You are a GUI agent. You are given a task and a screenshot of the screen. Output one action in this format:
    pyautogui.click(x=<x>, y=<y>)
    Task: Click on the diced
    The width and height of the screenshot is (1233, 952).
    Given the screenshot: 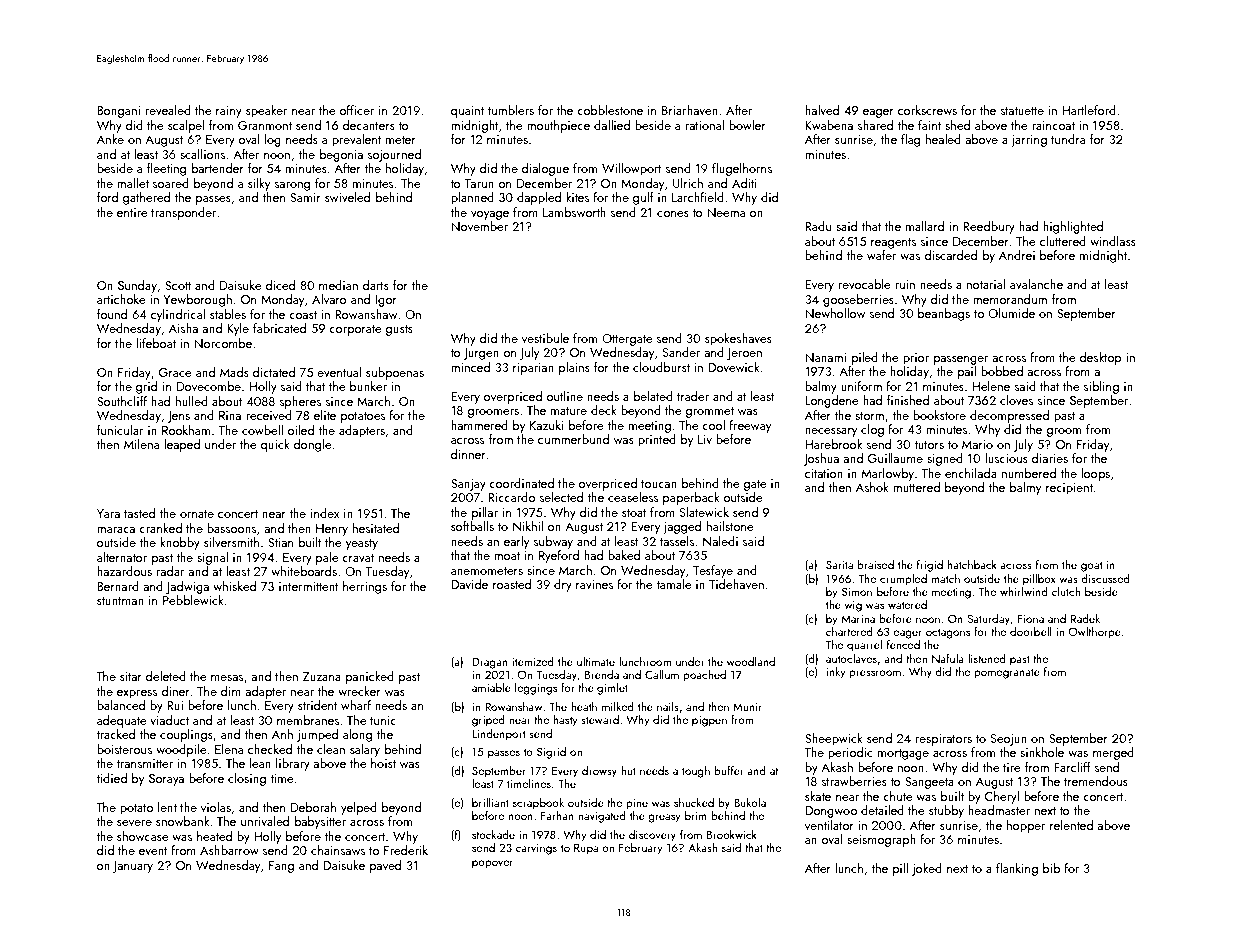 What is the action you would take?
    pyautogui.click(x=280, y=285)
